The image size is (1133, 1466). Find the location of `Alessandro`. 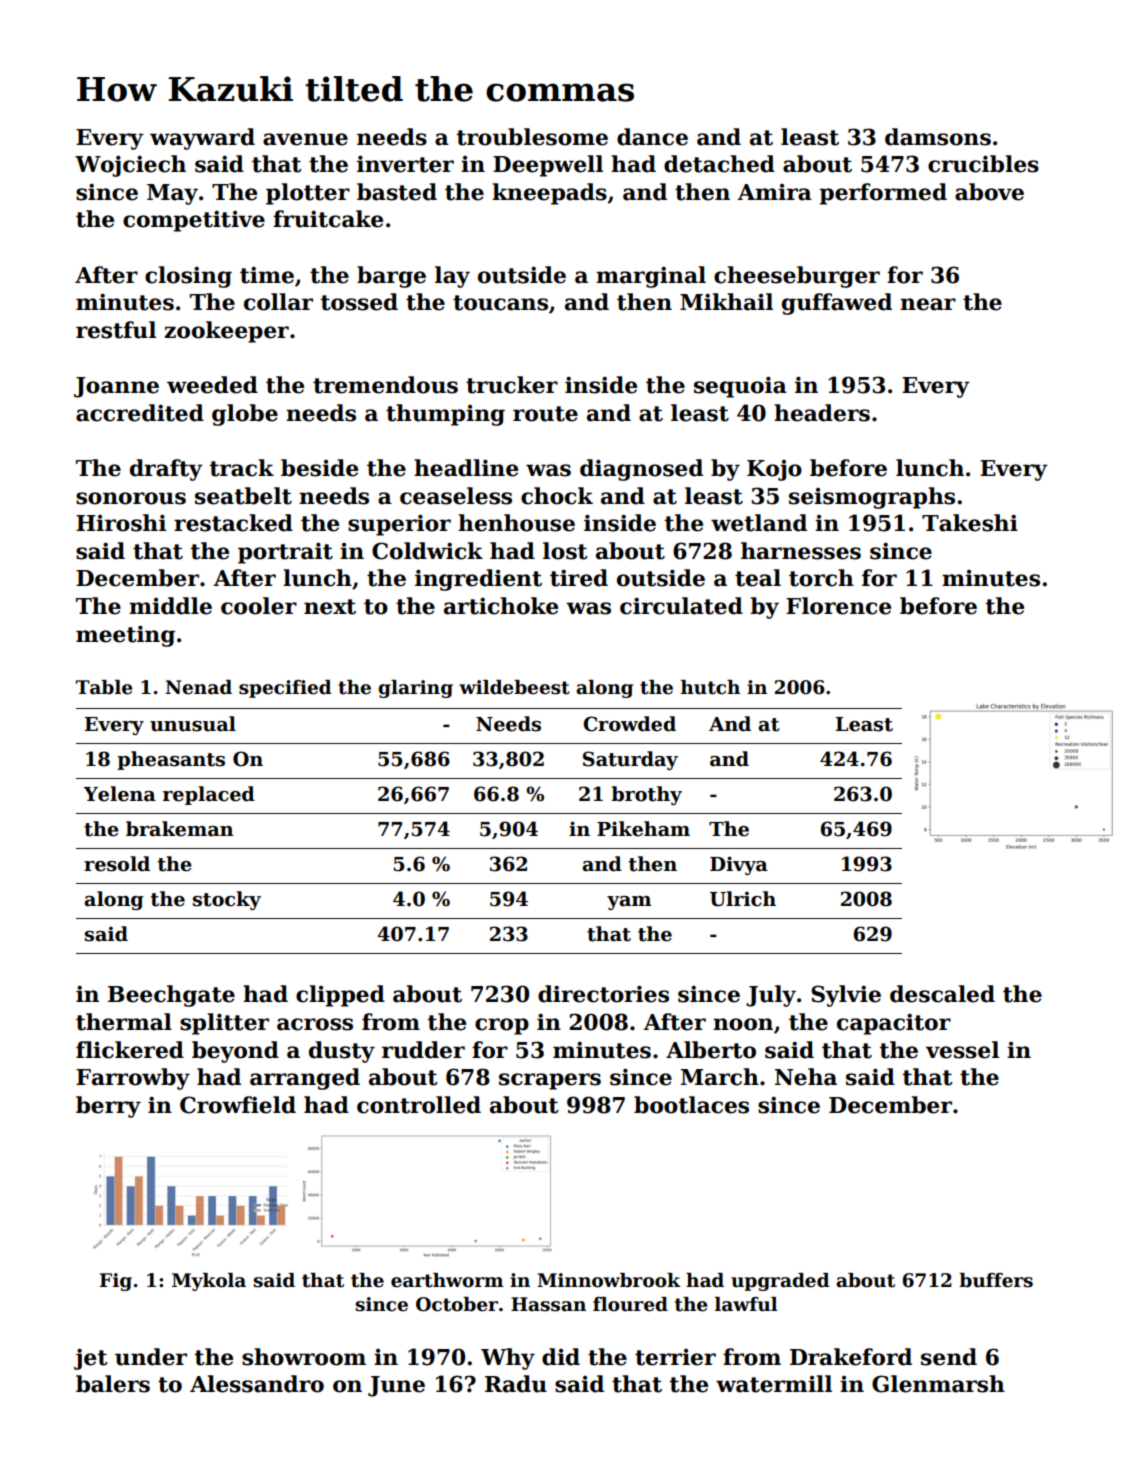

Alessandro is located at coordinates (257, 1384).
